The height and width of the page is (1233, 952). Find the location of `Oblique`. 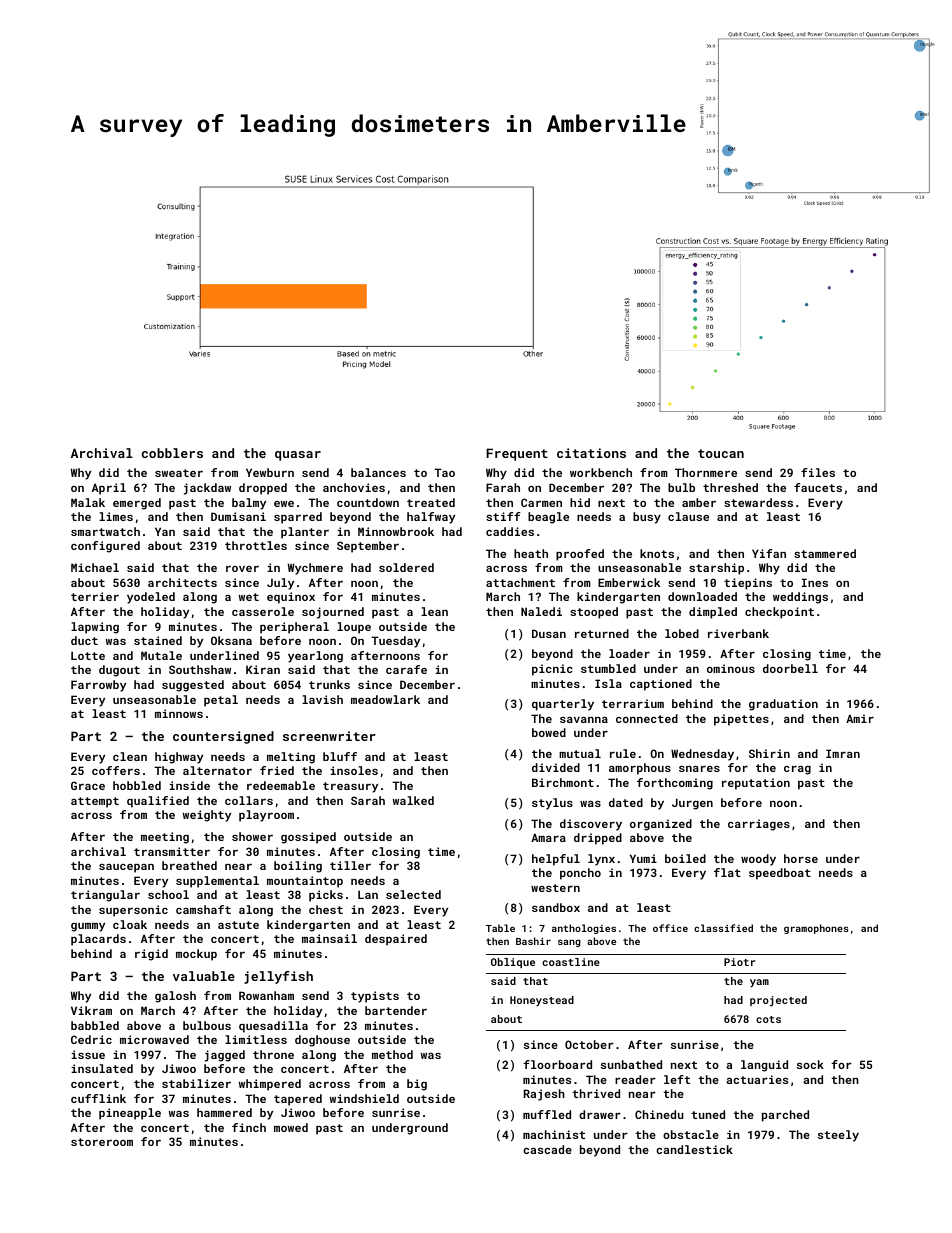

Oblique is located at coordinates (513, 963).
